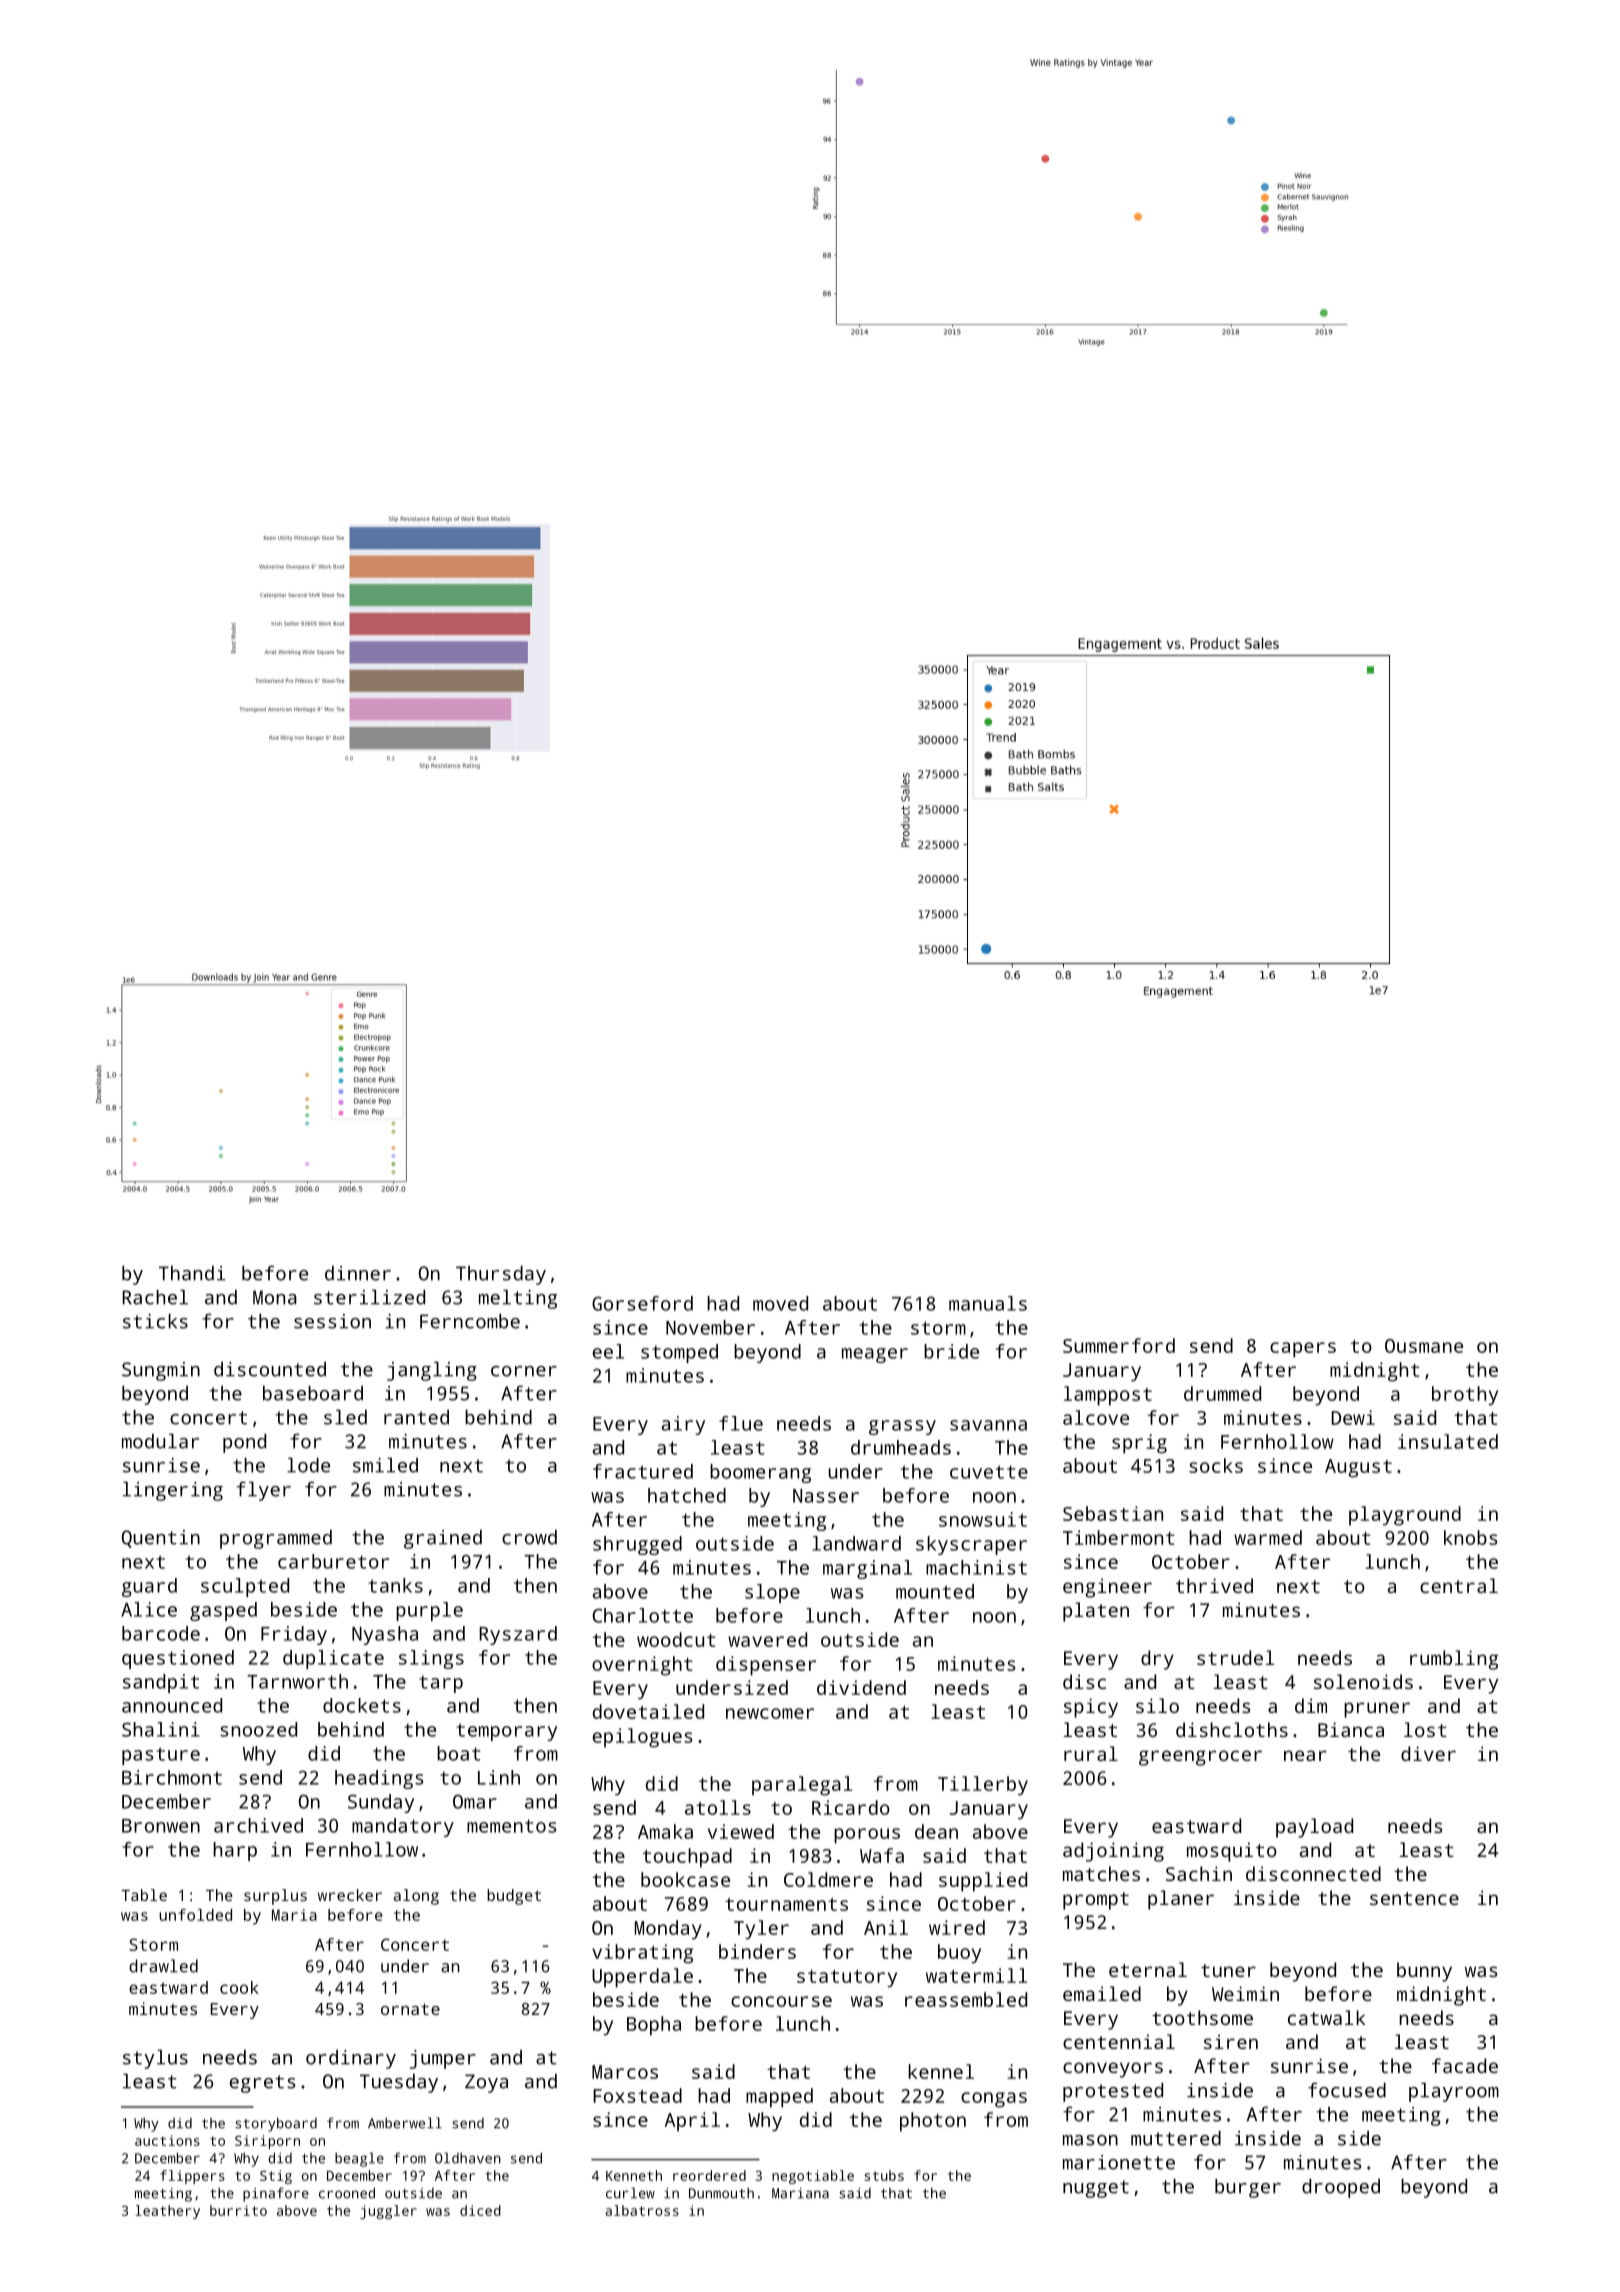 This image has width=1620, height=2292. I want to click on manuals, so click(988, 1303).
